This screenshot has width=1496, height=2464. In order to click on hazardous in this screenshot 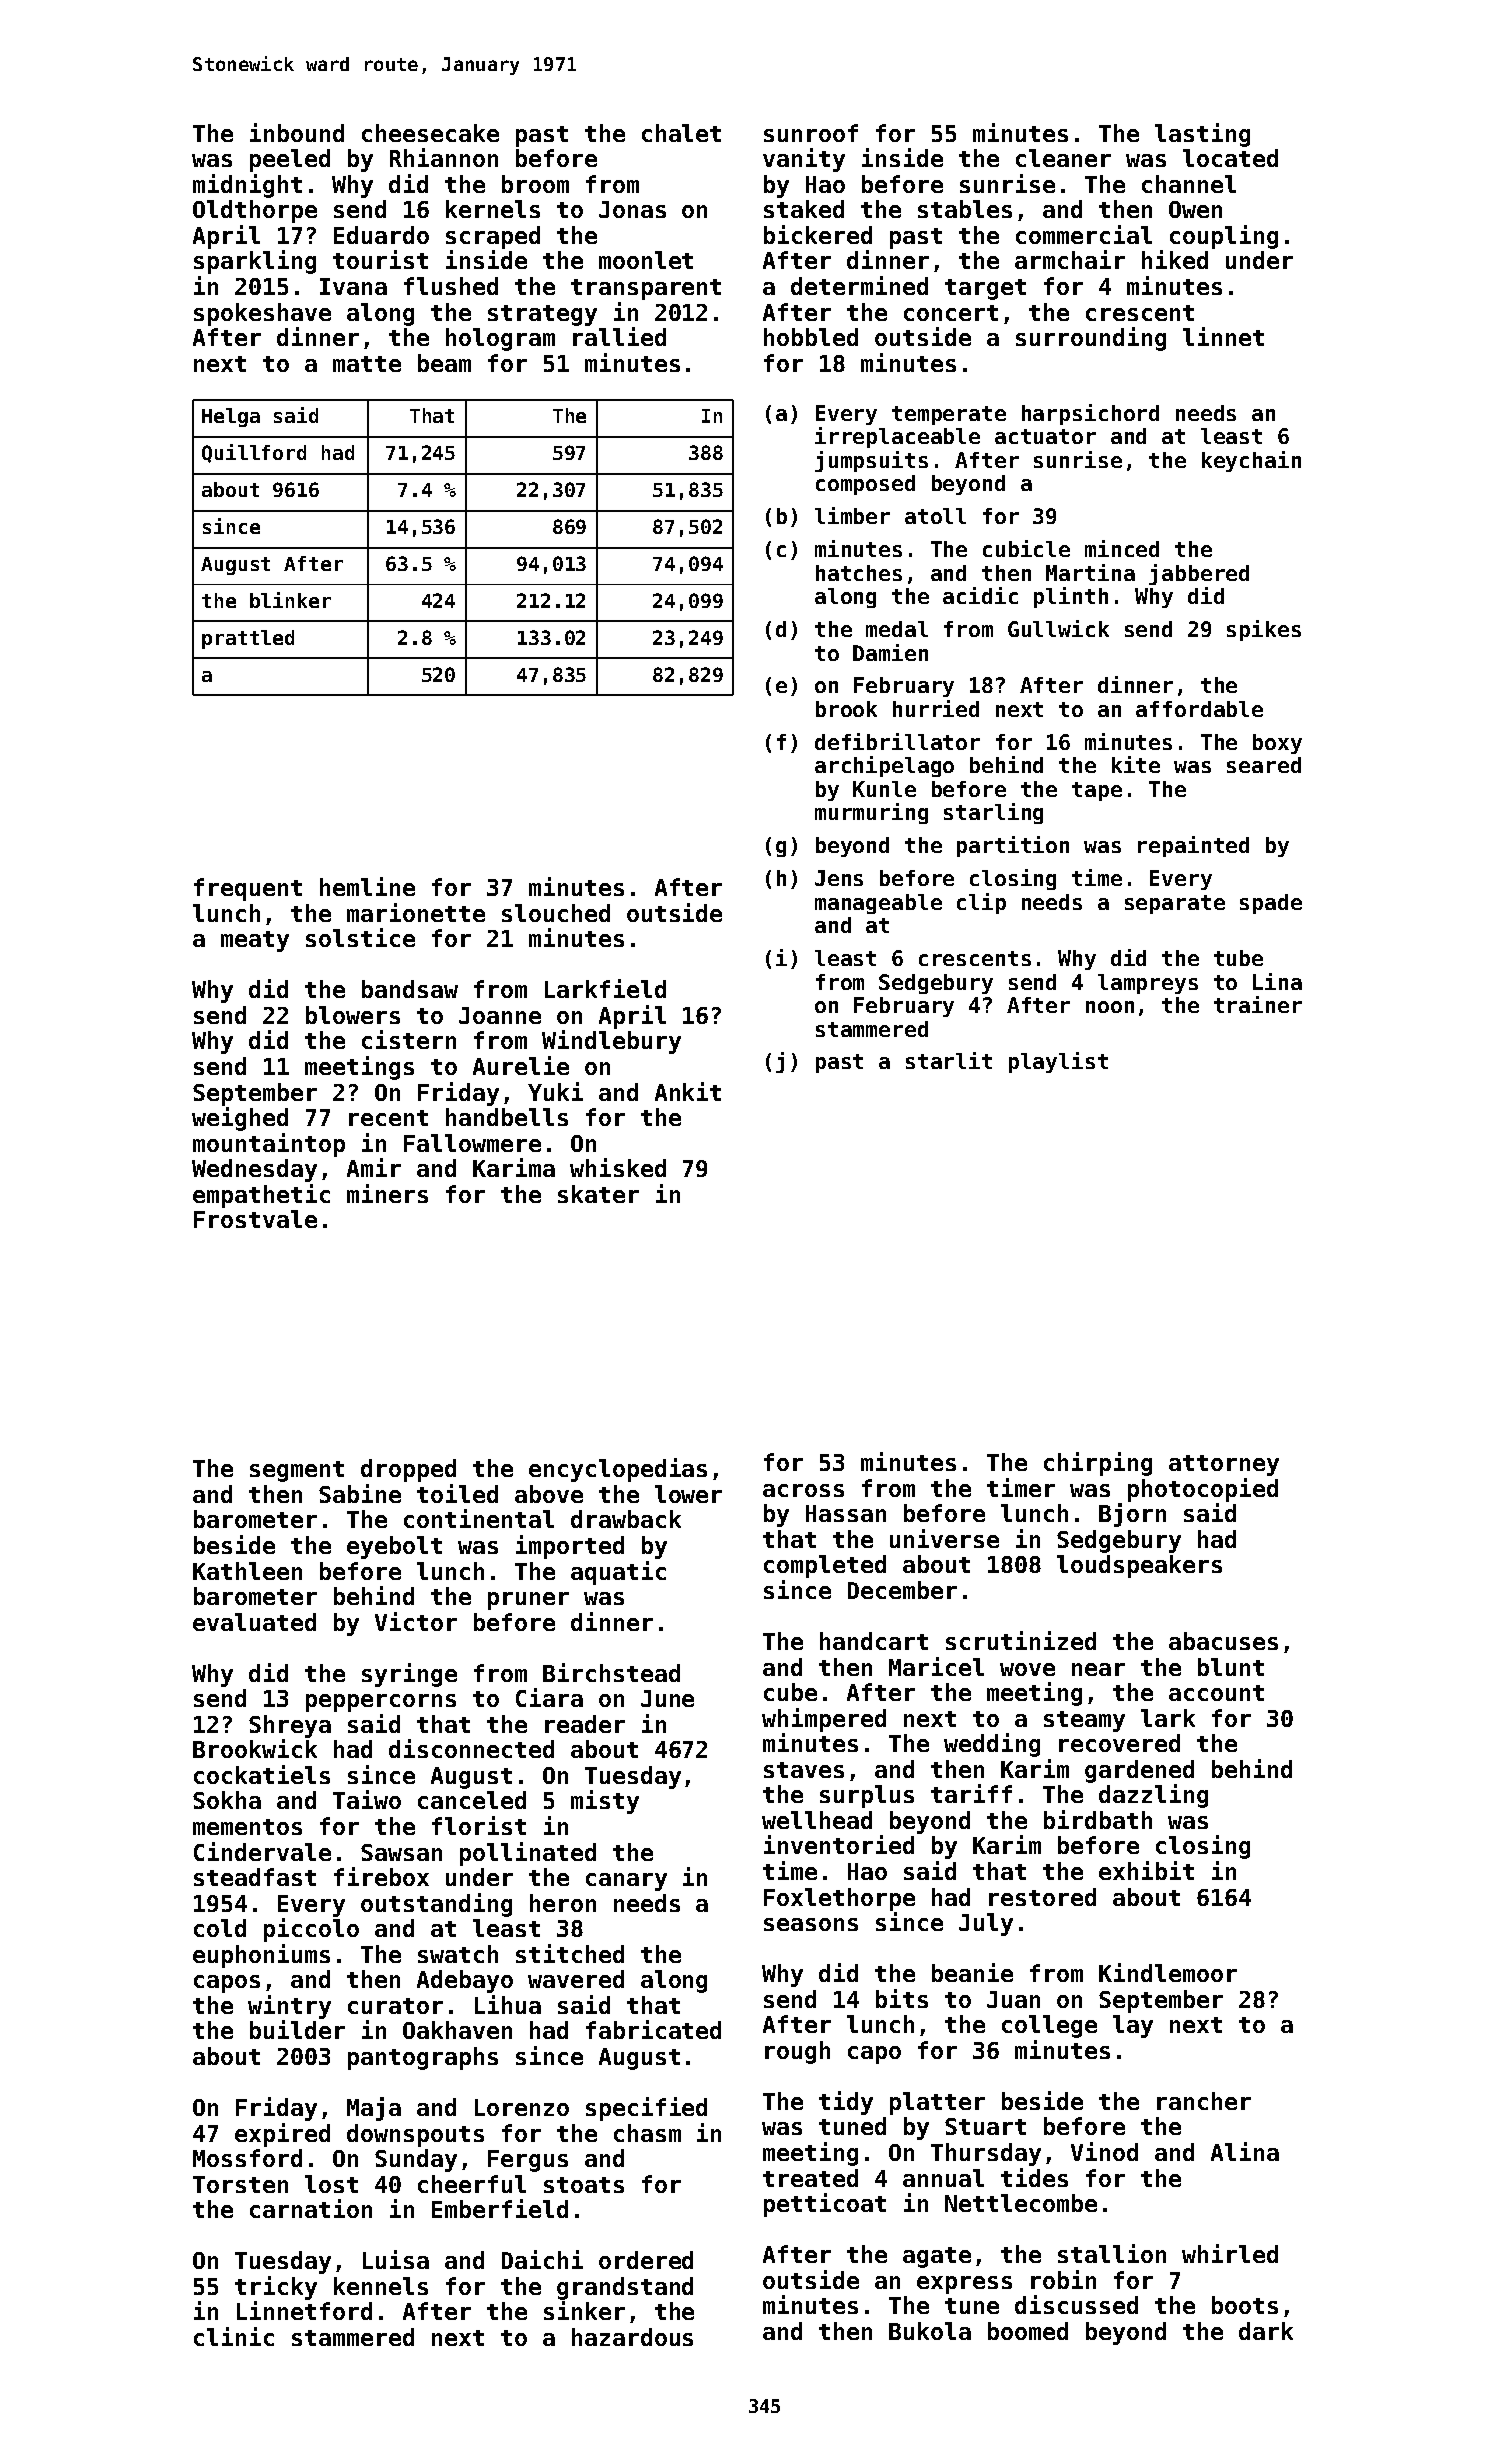, I will do `click(632, 2337)`.
